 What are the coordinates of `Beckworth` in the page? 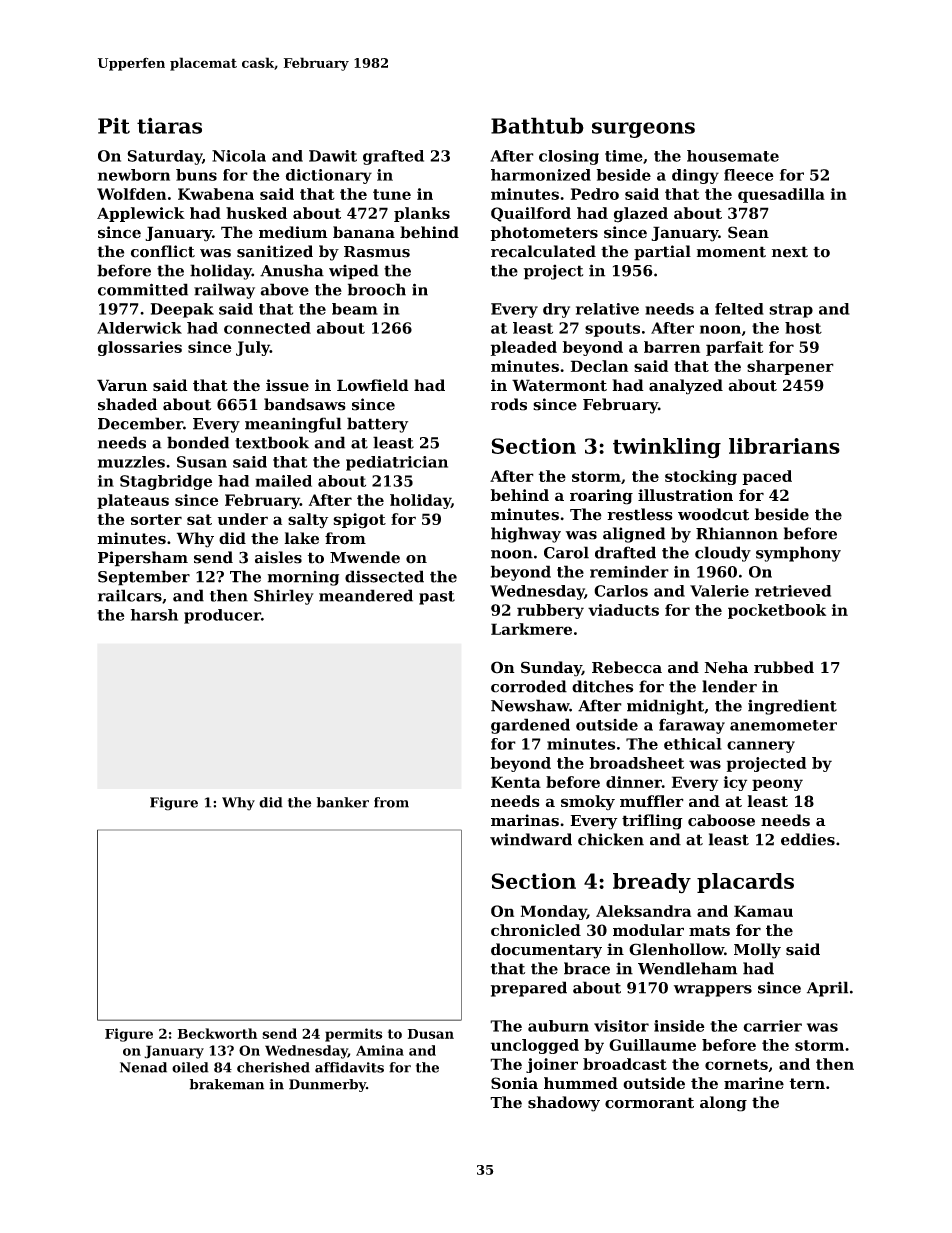 It's located at (217, 1033).
